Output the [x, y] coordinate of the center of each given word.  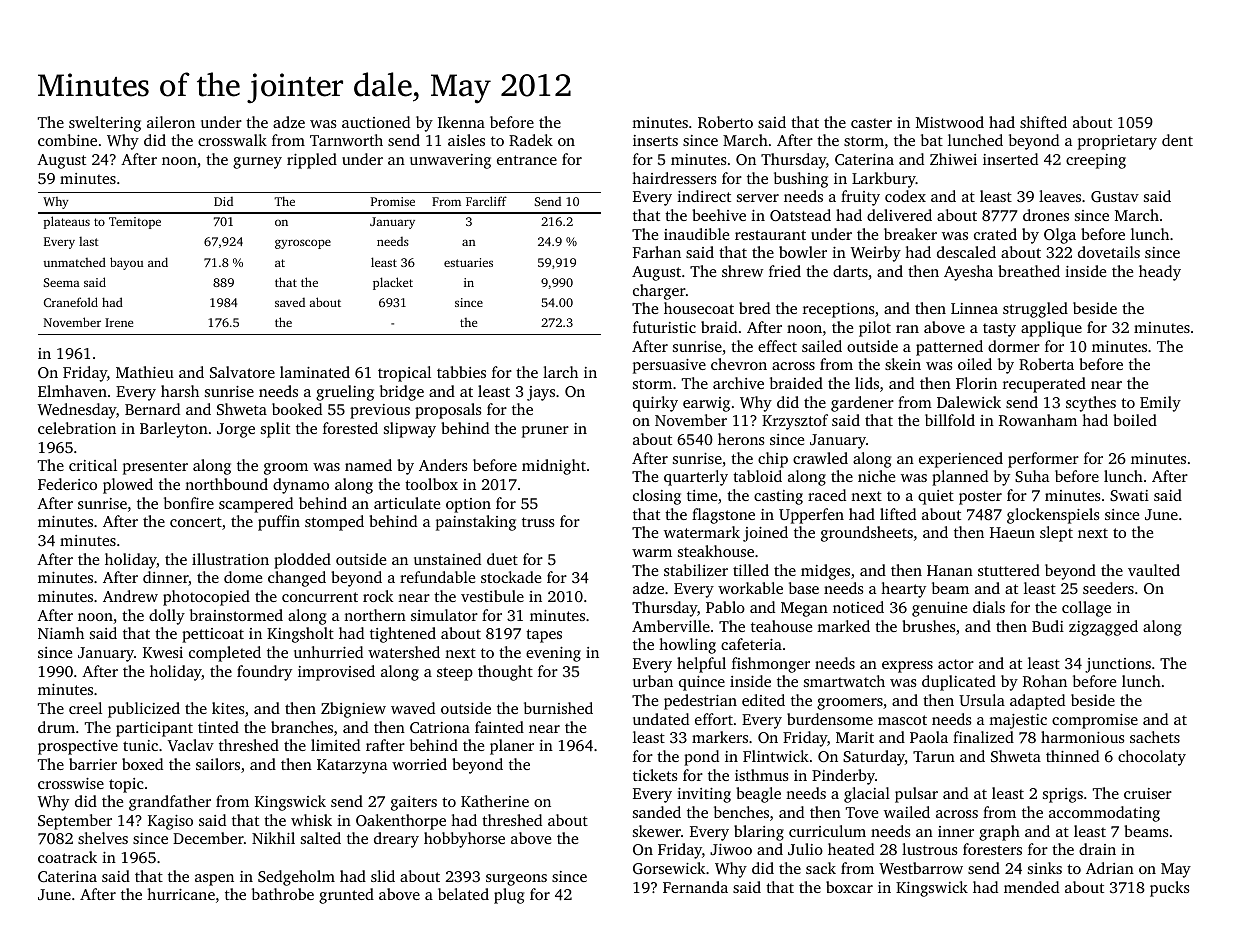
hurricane [181, 894]
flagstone [723, 516]
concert [196, 522]
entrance [527, 160]
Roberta [1046, 364]
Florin [976, 383]
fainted [499, 727]
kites [228, 708]
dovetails [1109, 252]
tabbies [461, 372]
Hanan [950, 570]
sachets [1155, 737]
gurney [257, 163]
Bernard [152, 409]
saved [290, 302]
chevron [739, 364]
